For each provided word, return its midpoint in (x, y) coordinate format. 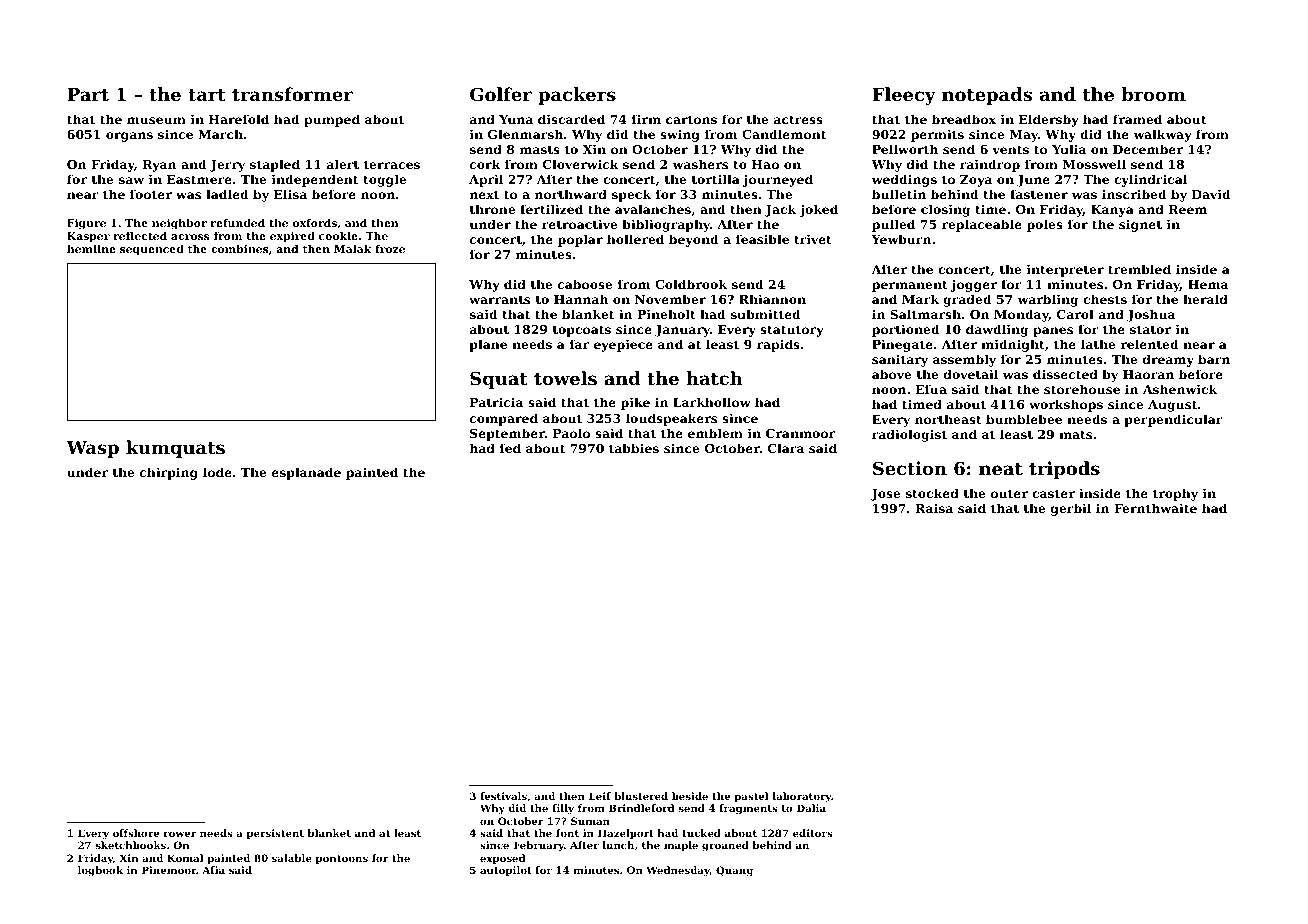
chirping (169, 473)
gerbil (1071, 509)
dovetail (971, 374)
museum (156, 120)
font (567, 833)
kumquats (175, 449)
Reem (1188, 209)
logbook (100, 871)
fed (510, 448)
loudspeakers (671, 419)
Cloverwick (581, 164)
